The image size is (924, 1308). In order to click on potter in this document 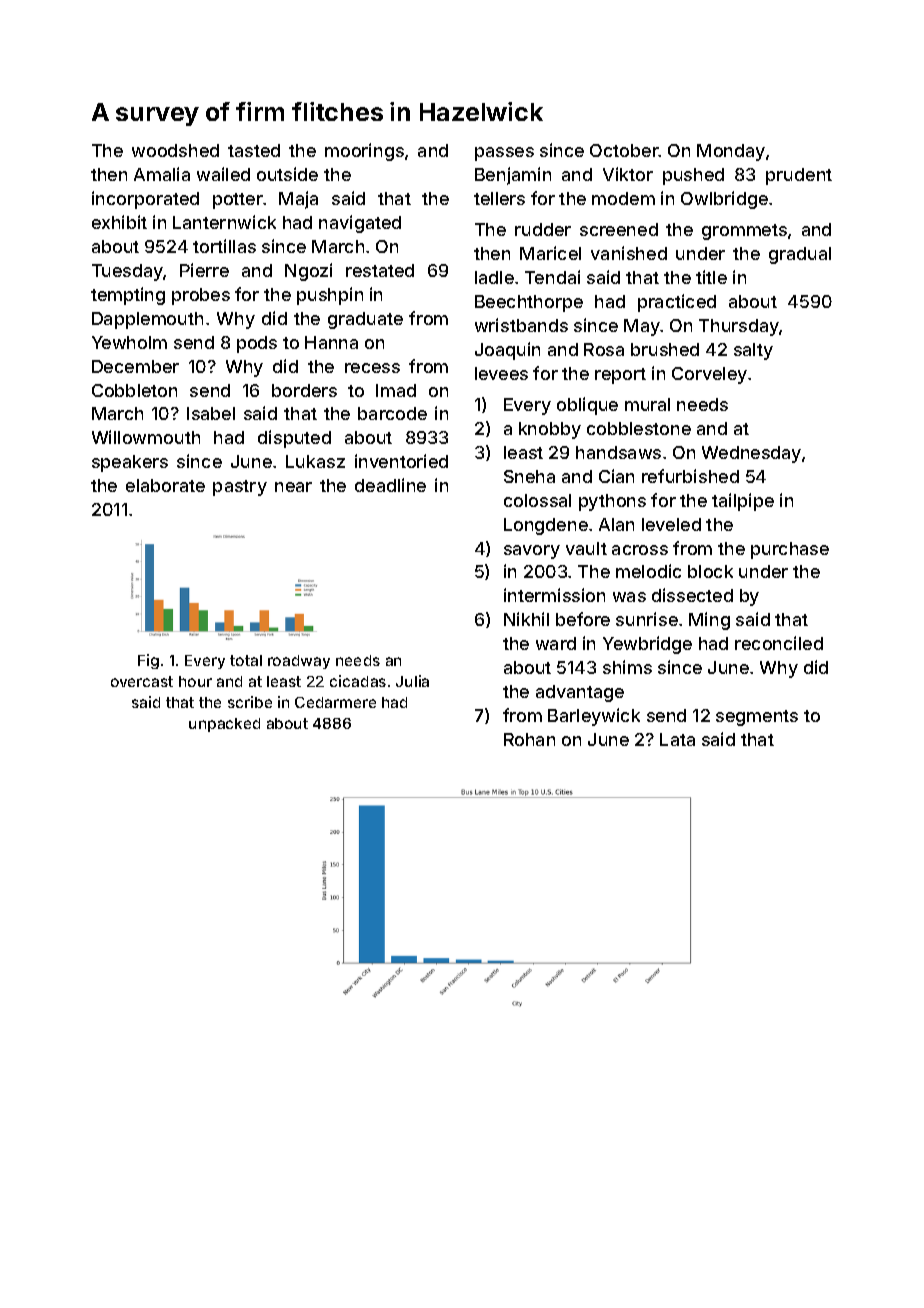, I will do `click(238, 201)`.
